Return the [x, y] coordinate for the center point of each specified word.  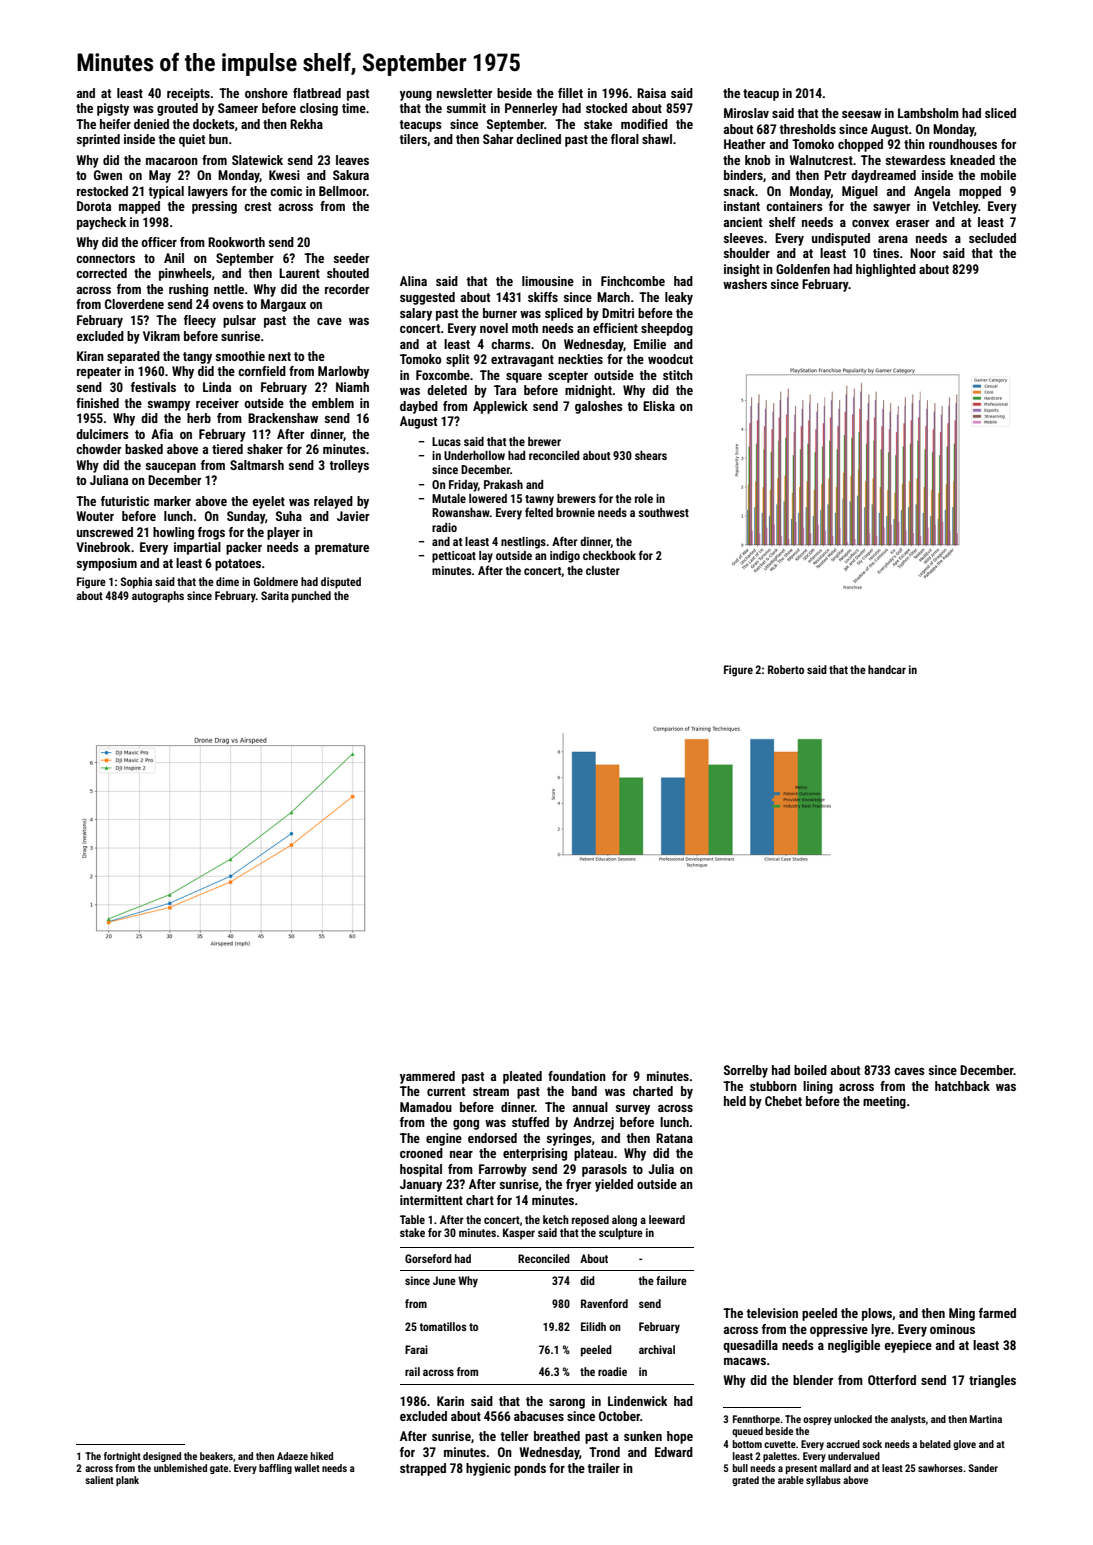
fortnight [122, 1457]
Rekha [306, 124]
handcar [887, 669]
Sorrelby [746, 1071]
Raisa [651, 93]
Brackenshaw [283, 418]
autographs [158, 597]
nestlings [523, 543]
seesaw [861, 114]
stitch [678, 375]
